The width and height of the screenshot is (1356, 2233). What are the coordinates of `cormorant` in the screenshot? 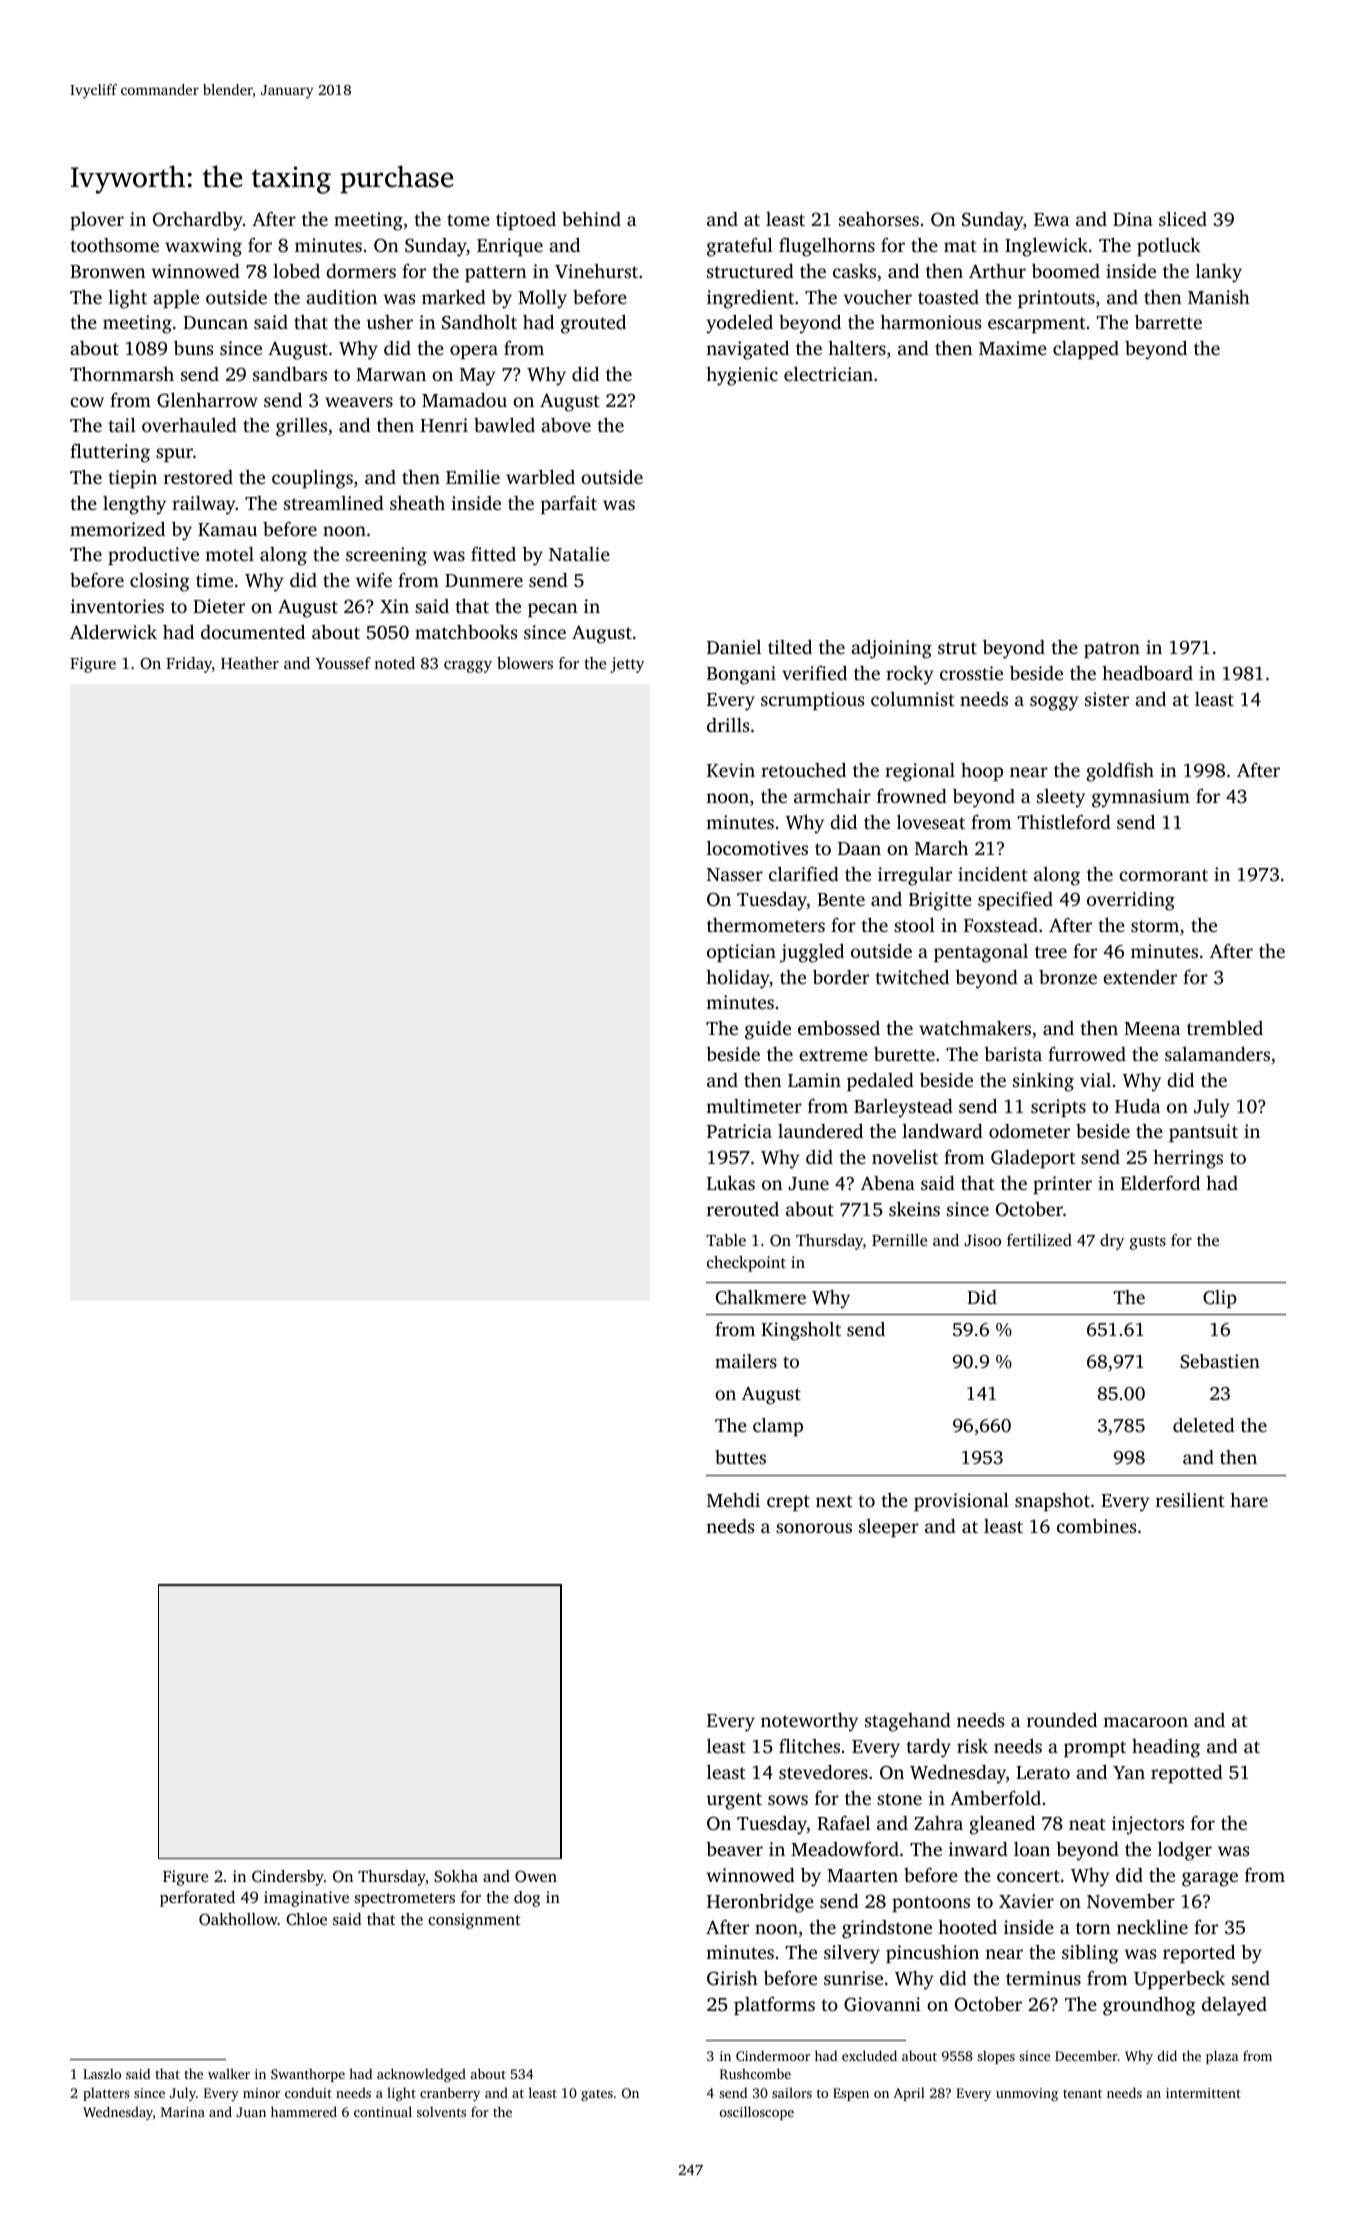 It's located at (1163, 875).
